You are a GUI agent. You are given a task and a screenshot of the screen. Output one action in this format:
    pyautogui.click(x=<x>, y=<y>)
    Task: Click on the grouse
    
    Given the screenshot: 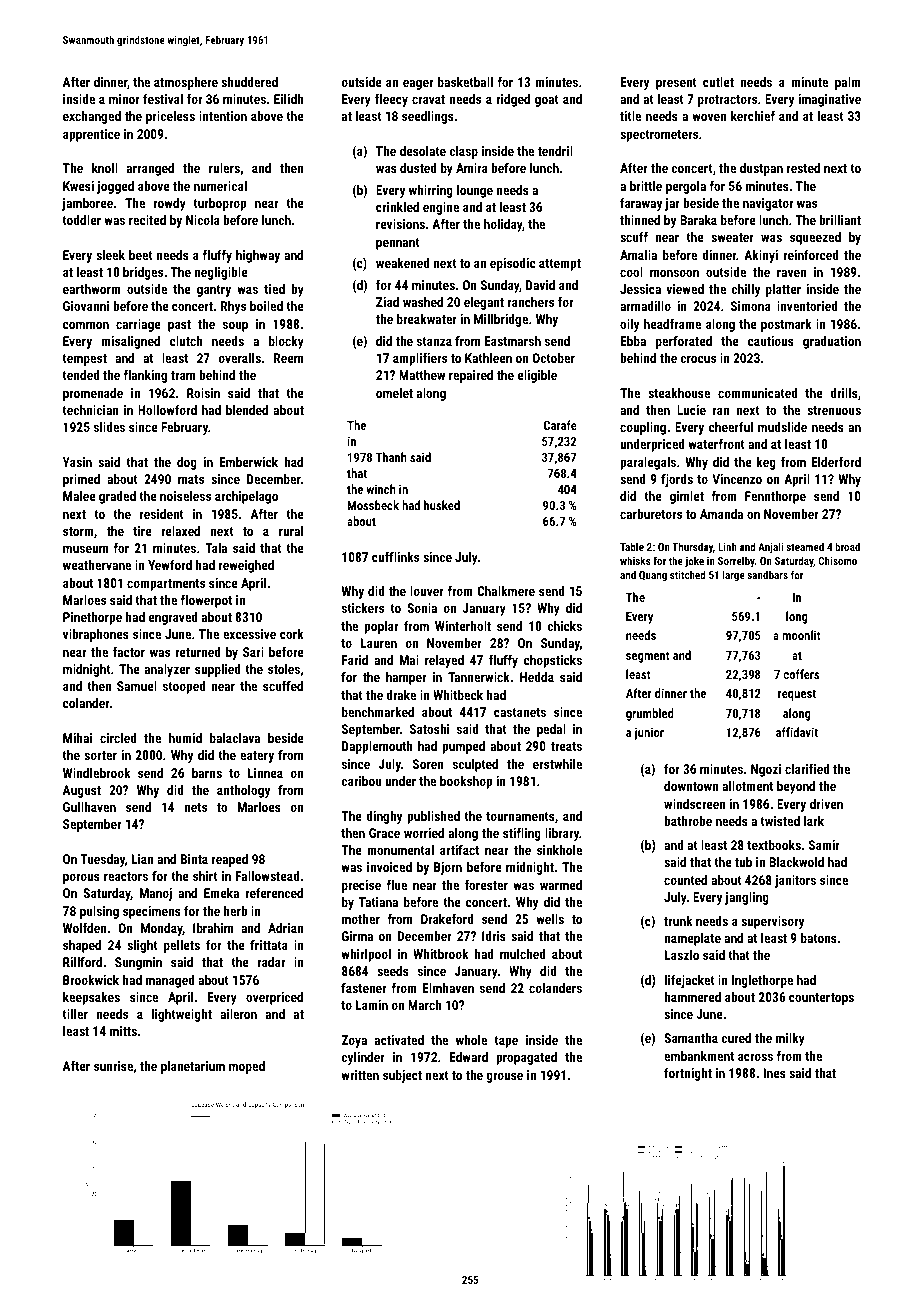 What is the action you would take?
    pyautogui.click(x=504, y=1077)
